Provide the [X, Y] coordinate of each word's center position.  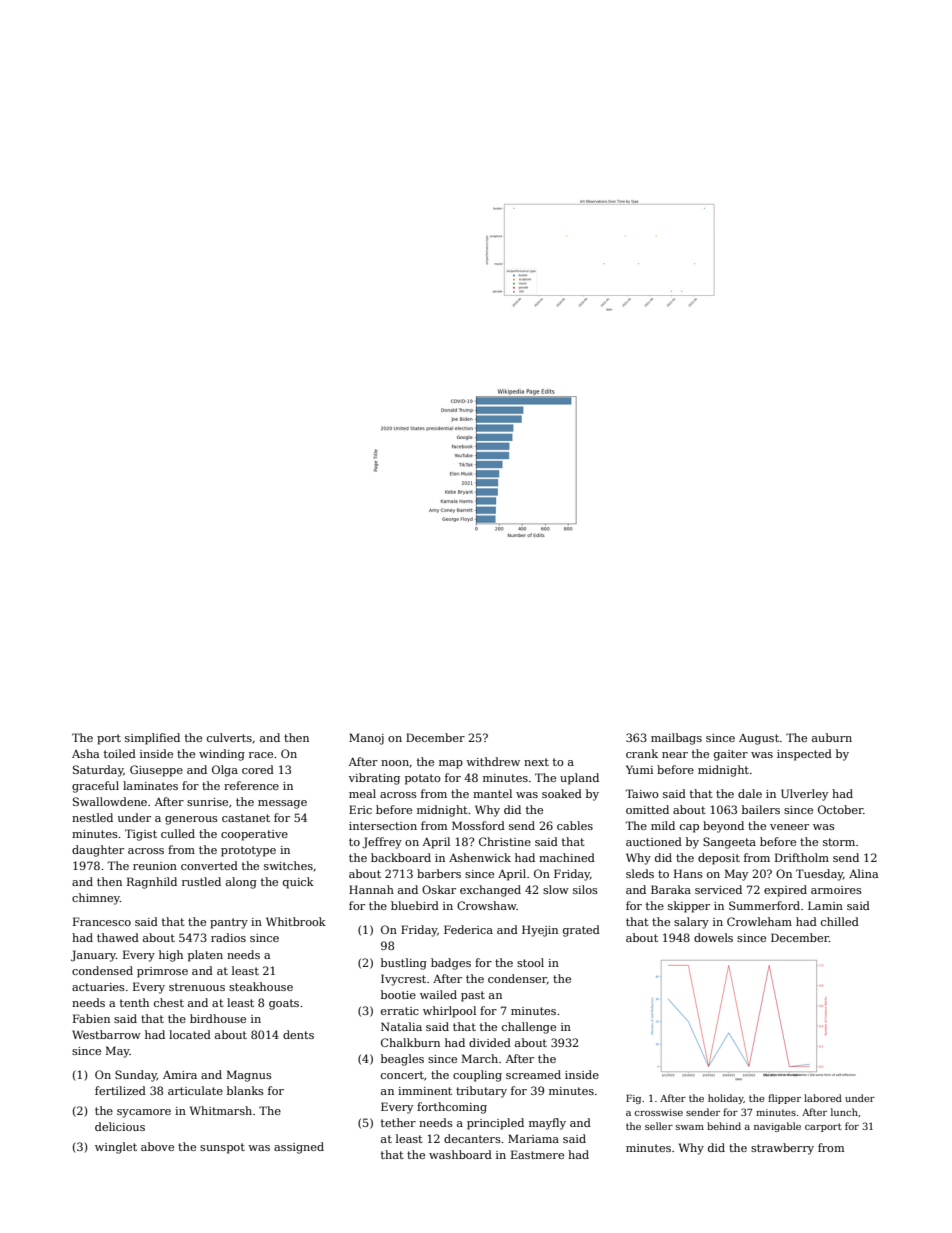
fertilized [120, 1090]
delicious [120, 1126]
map [451, 764]
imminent [425, 1091]
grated [581, 931]
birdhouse [218, 1018]
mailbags [676, 739]
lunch [844, 1112]
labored [823, 1098]
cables [575, 825]
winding [222, 755]
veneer [789, 827]
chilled [840, 921]
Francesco [102, 921]
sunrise [207, 802]
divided [490, 1042]
